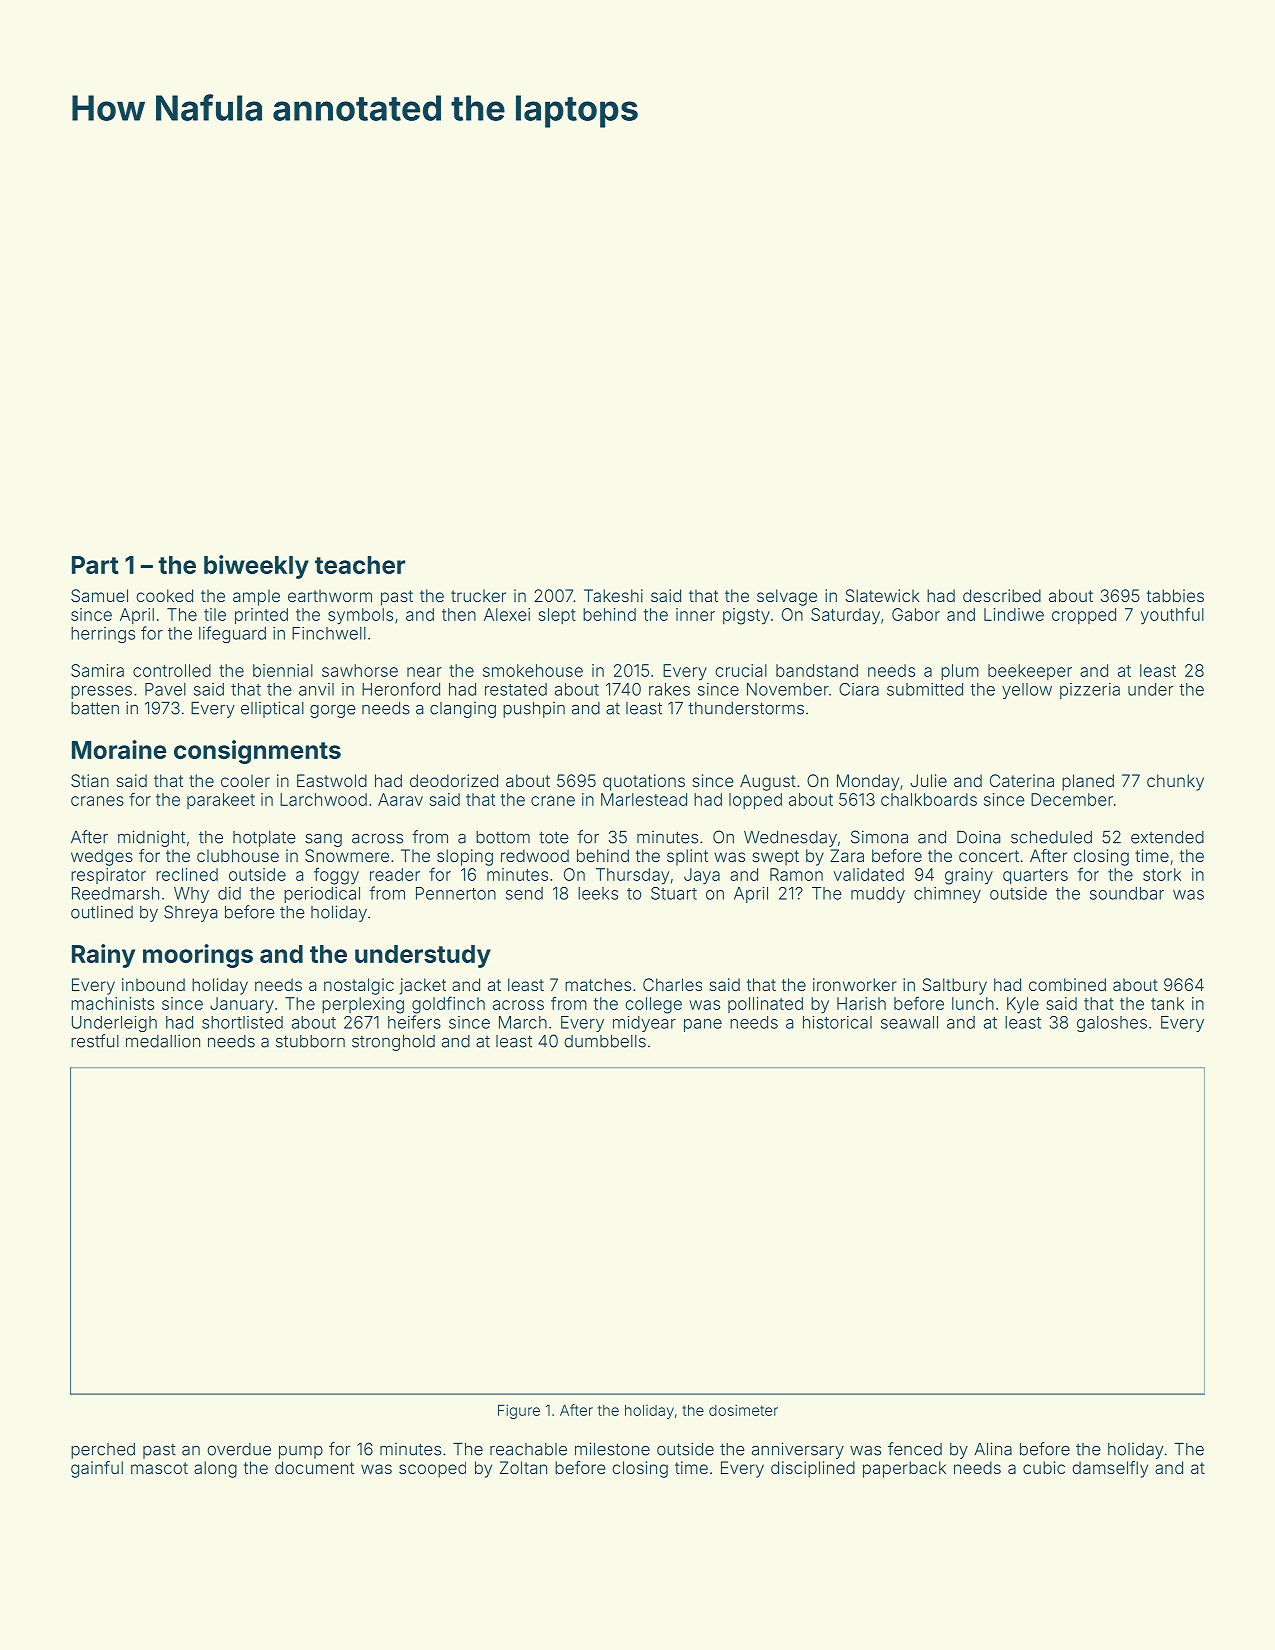 The image size is (1275, 1650). I want to click on seawall, so click(909, 1022).
